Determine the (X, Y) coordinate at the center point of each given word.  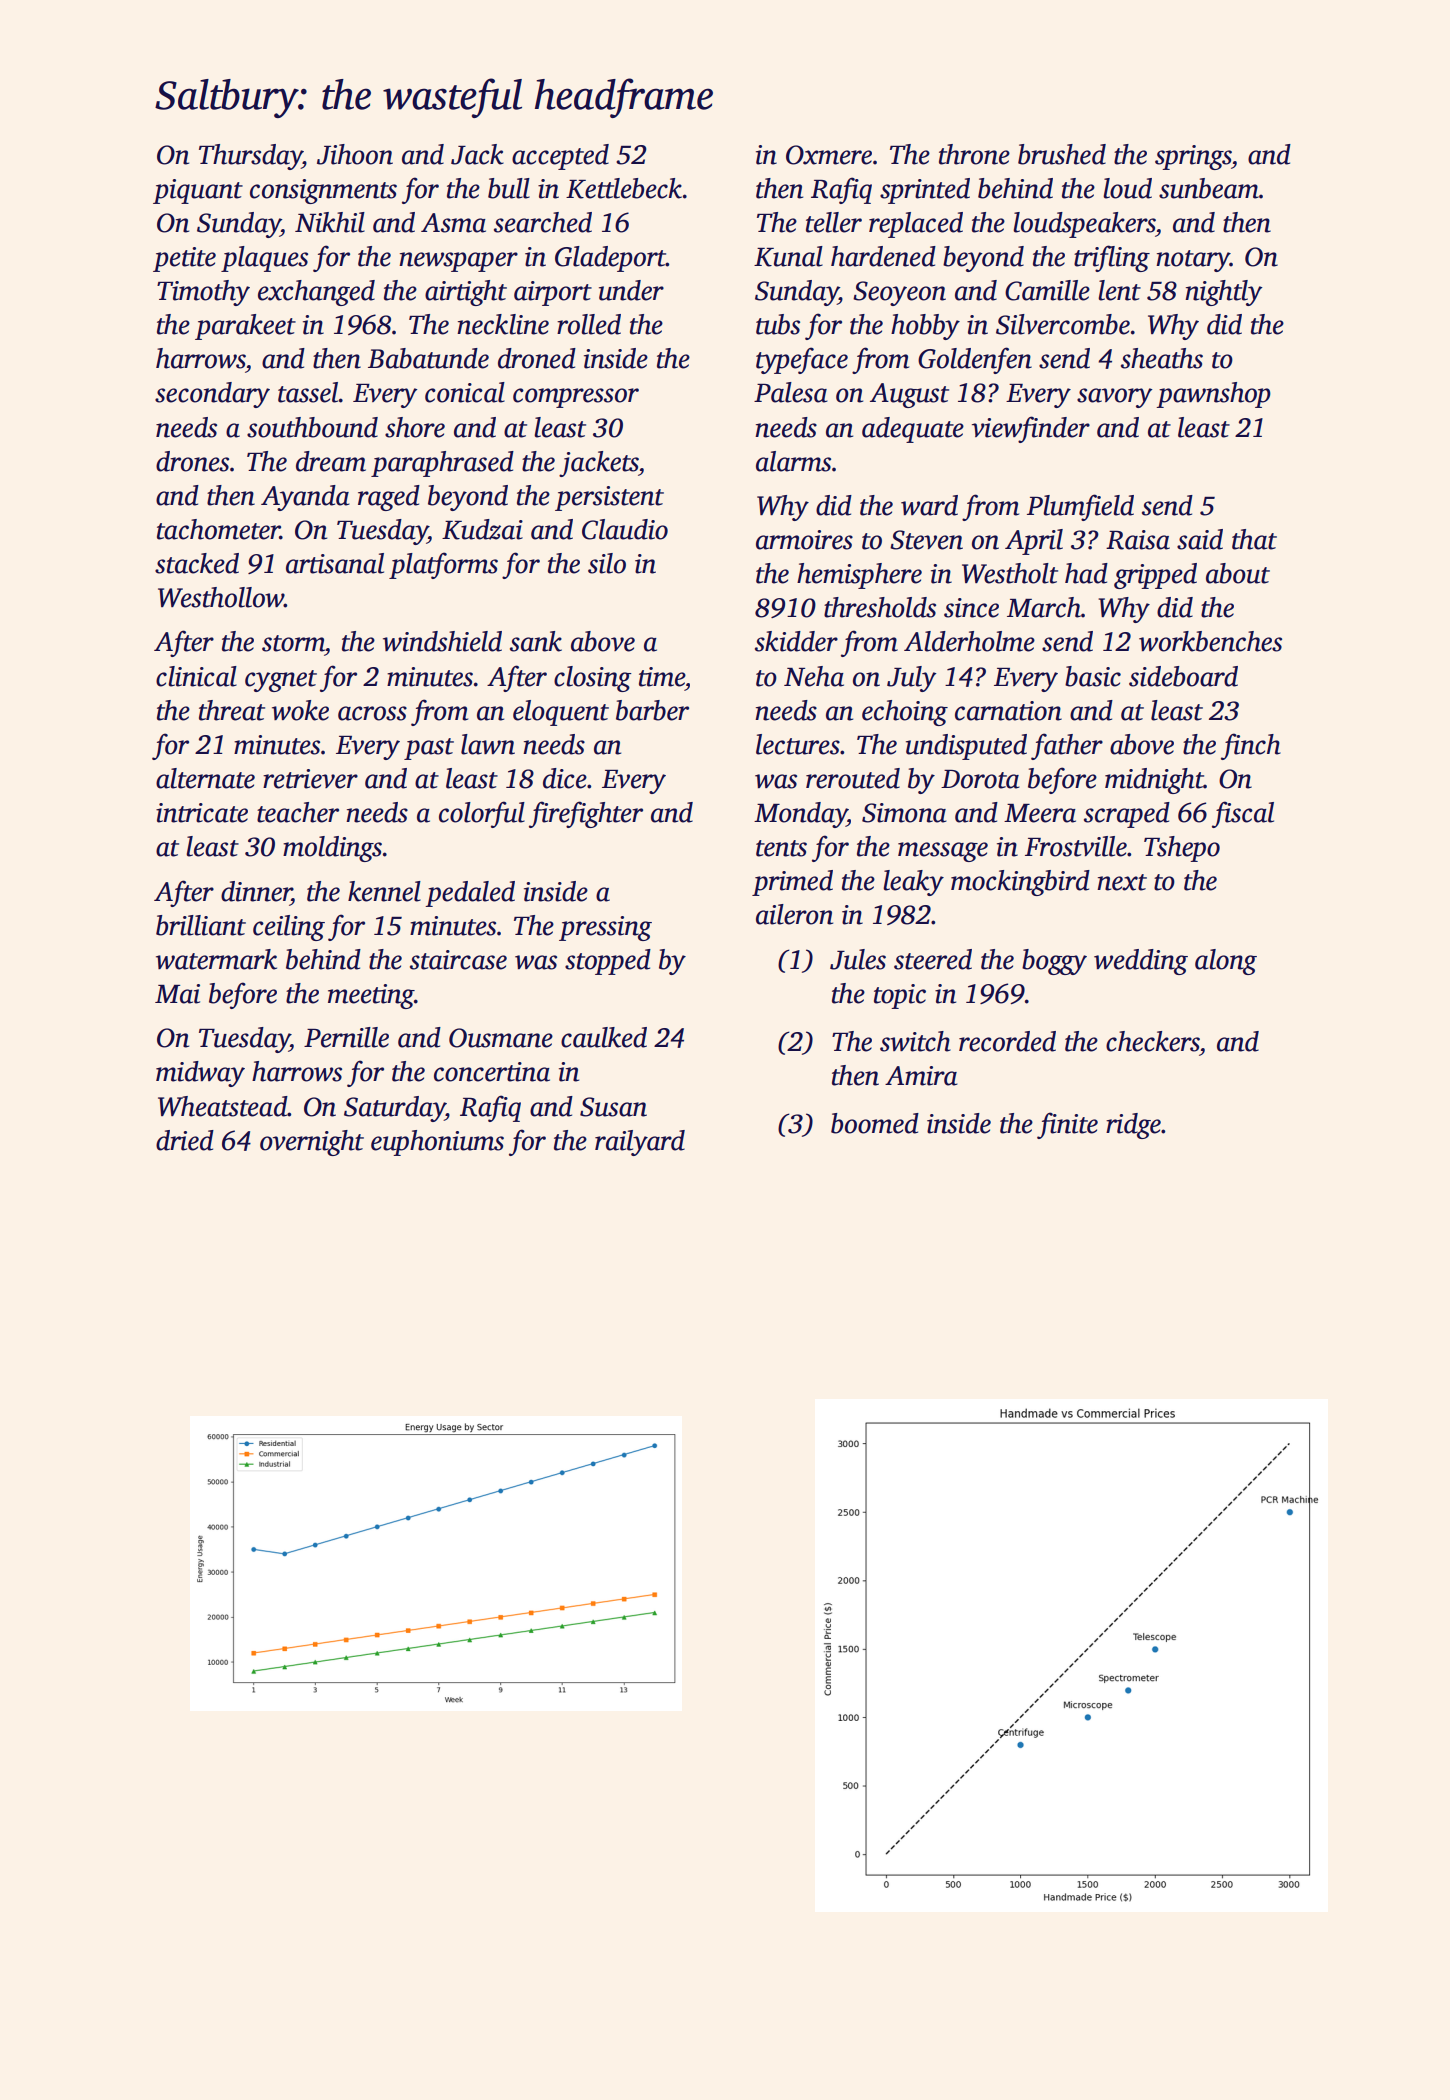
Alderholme (969, 641)
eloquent (561, 713)
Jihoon (355, 154)
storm (293, 643)
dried (185, 1140)
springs (1193, 157)
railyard (640, 1143)
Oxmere (829, 155)
